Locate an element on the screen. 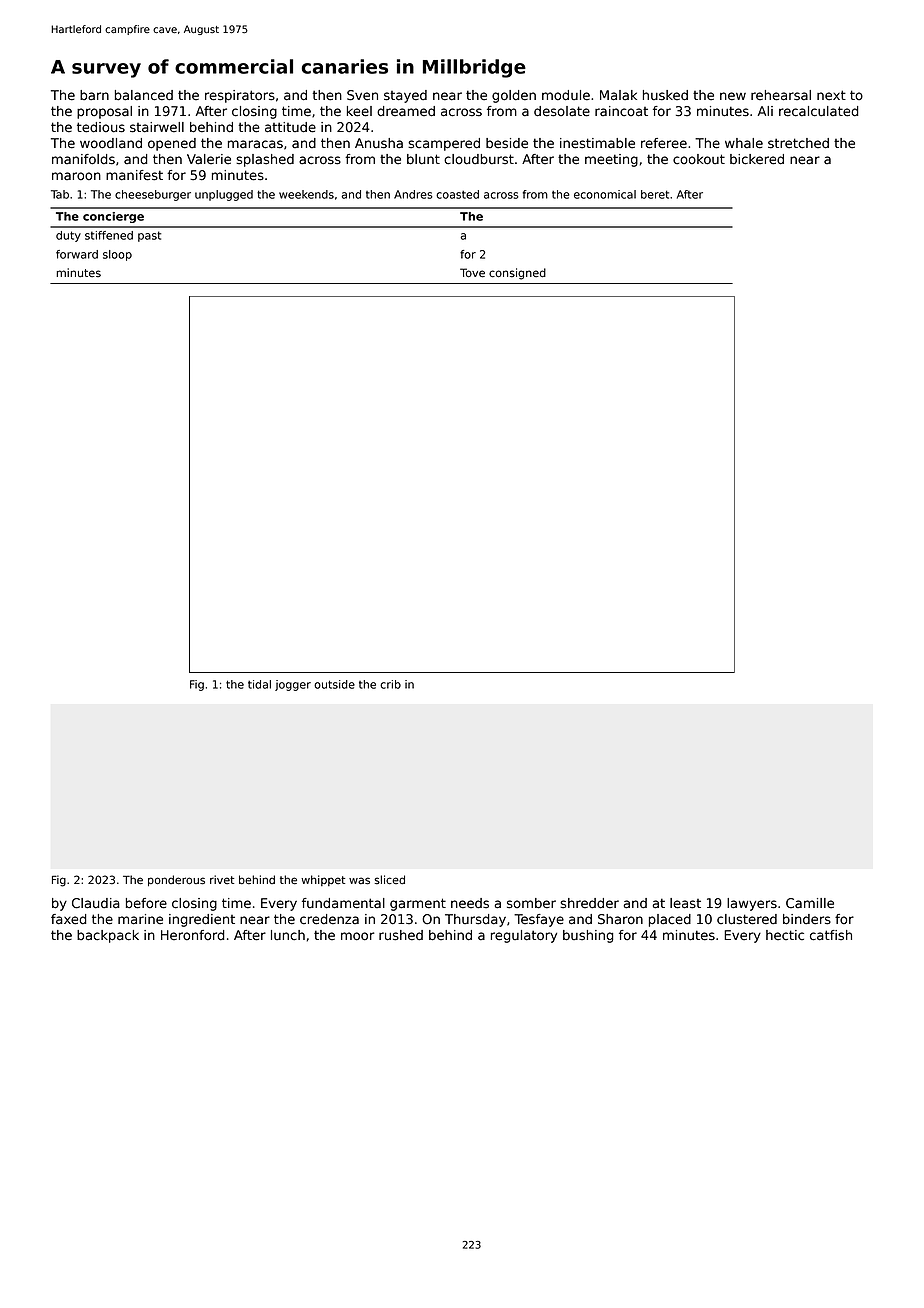 This screenshot has height=1308, width=924. regulatory is located at coordinates (524, 936).
